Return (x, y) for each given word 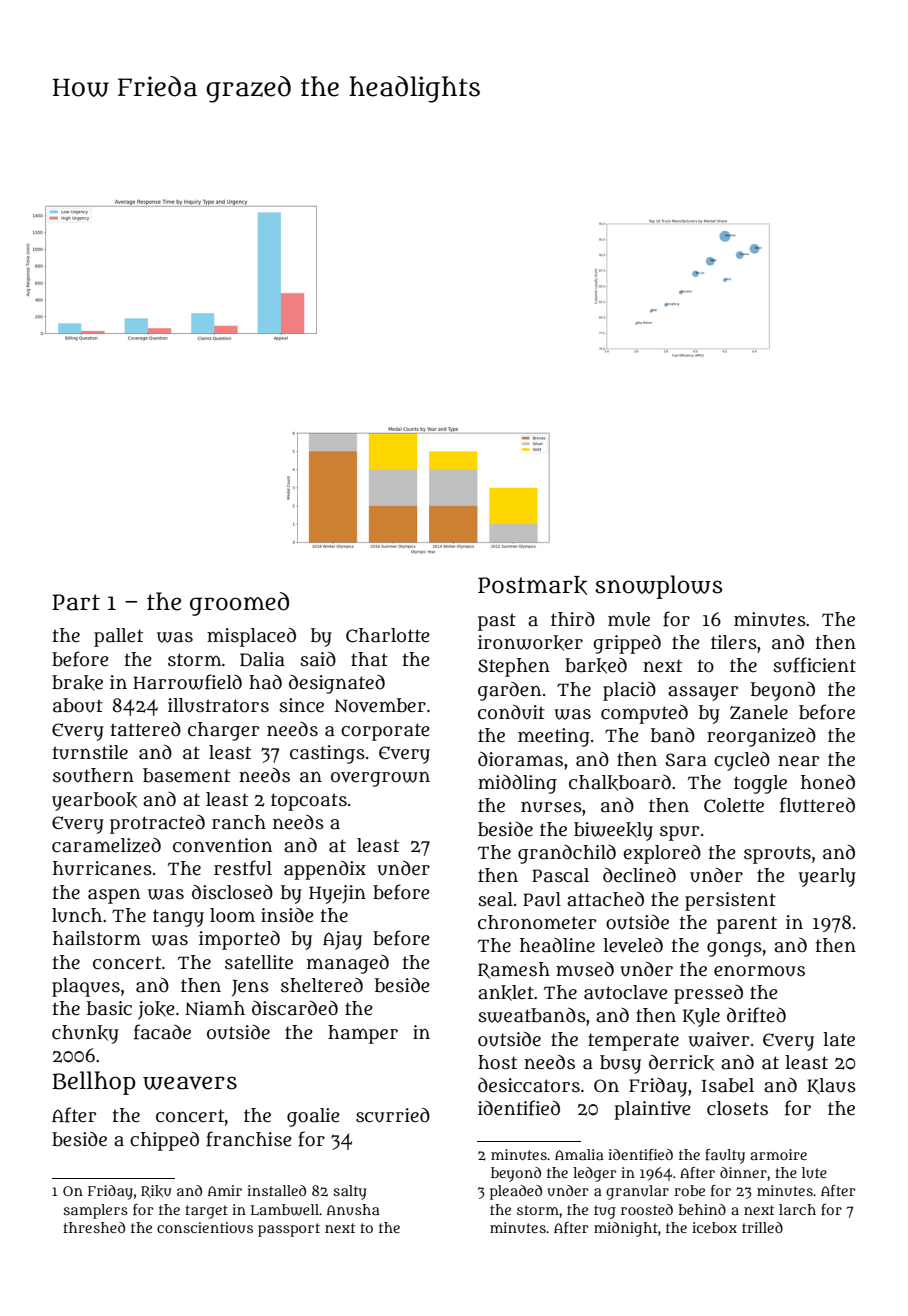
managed (348, 964)
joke (156, 1010)
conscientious (205, 1227)
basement (186, 775)
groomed (239, 604)
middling (517, 784)
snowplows (659, 587)
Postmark (532, 585)
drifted (756, 1015)
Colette (734, 805)
